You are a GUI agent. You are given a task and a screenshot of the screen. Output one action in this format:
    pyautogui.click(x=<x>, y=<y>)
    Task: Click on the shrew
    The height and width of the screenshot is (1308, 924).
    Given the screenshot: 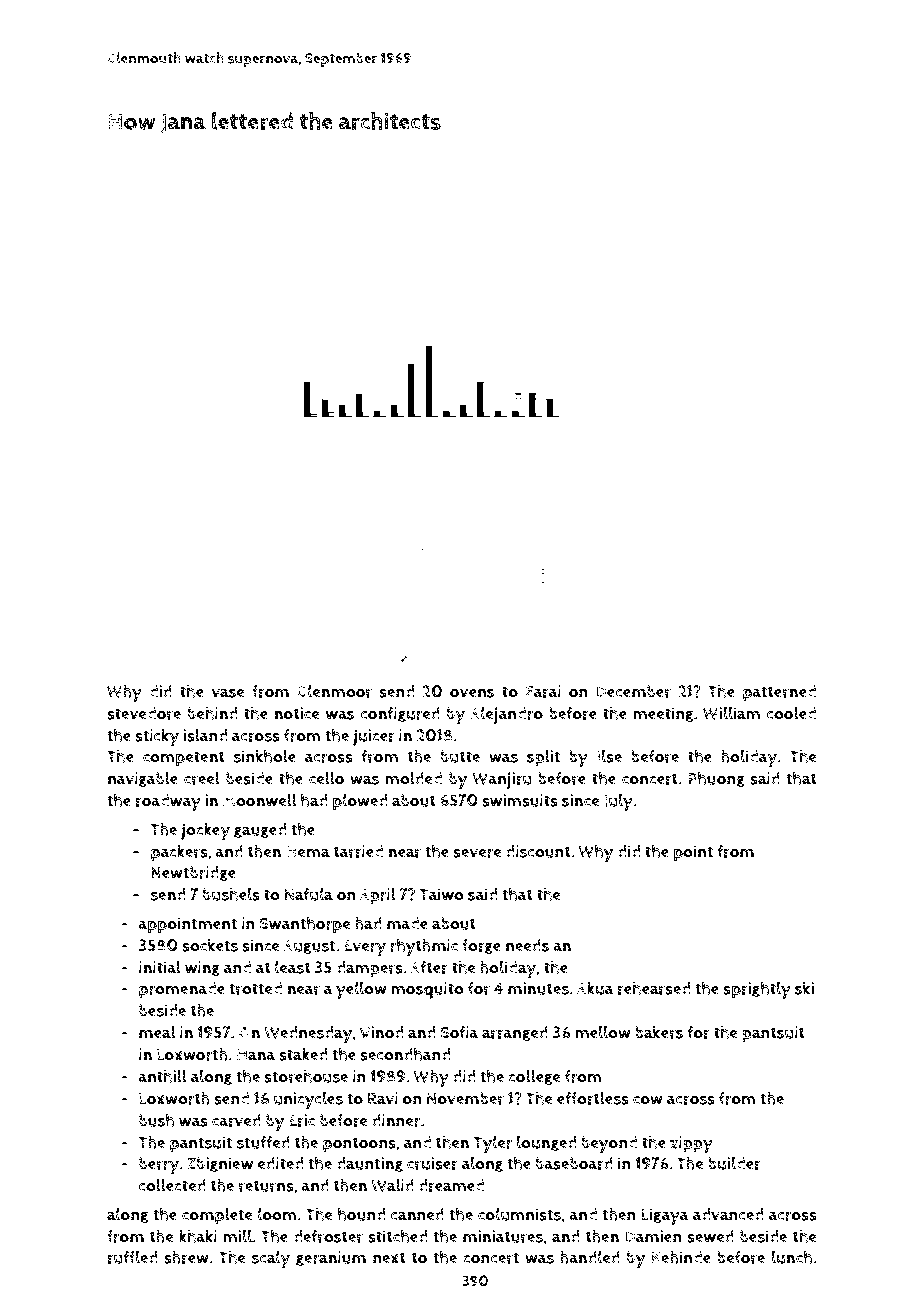 What is the action you would take?
    pyautogui.click(x=186, y=1257)
